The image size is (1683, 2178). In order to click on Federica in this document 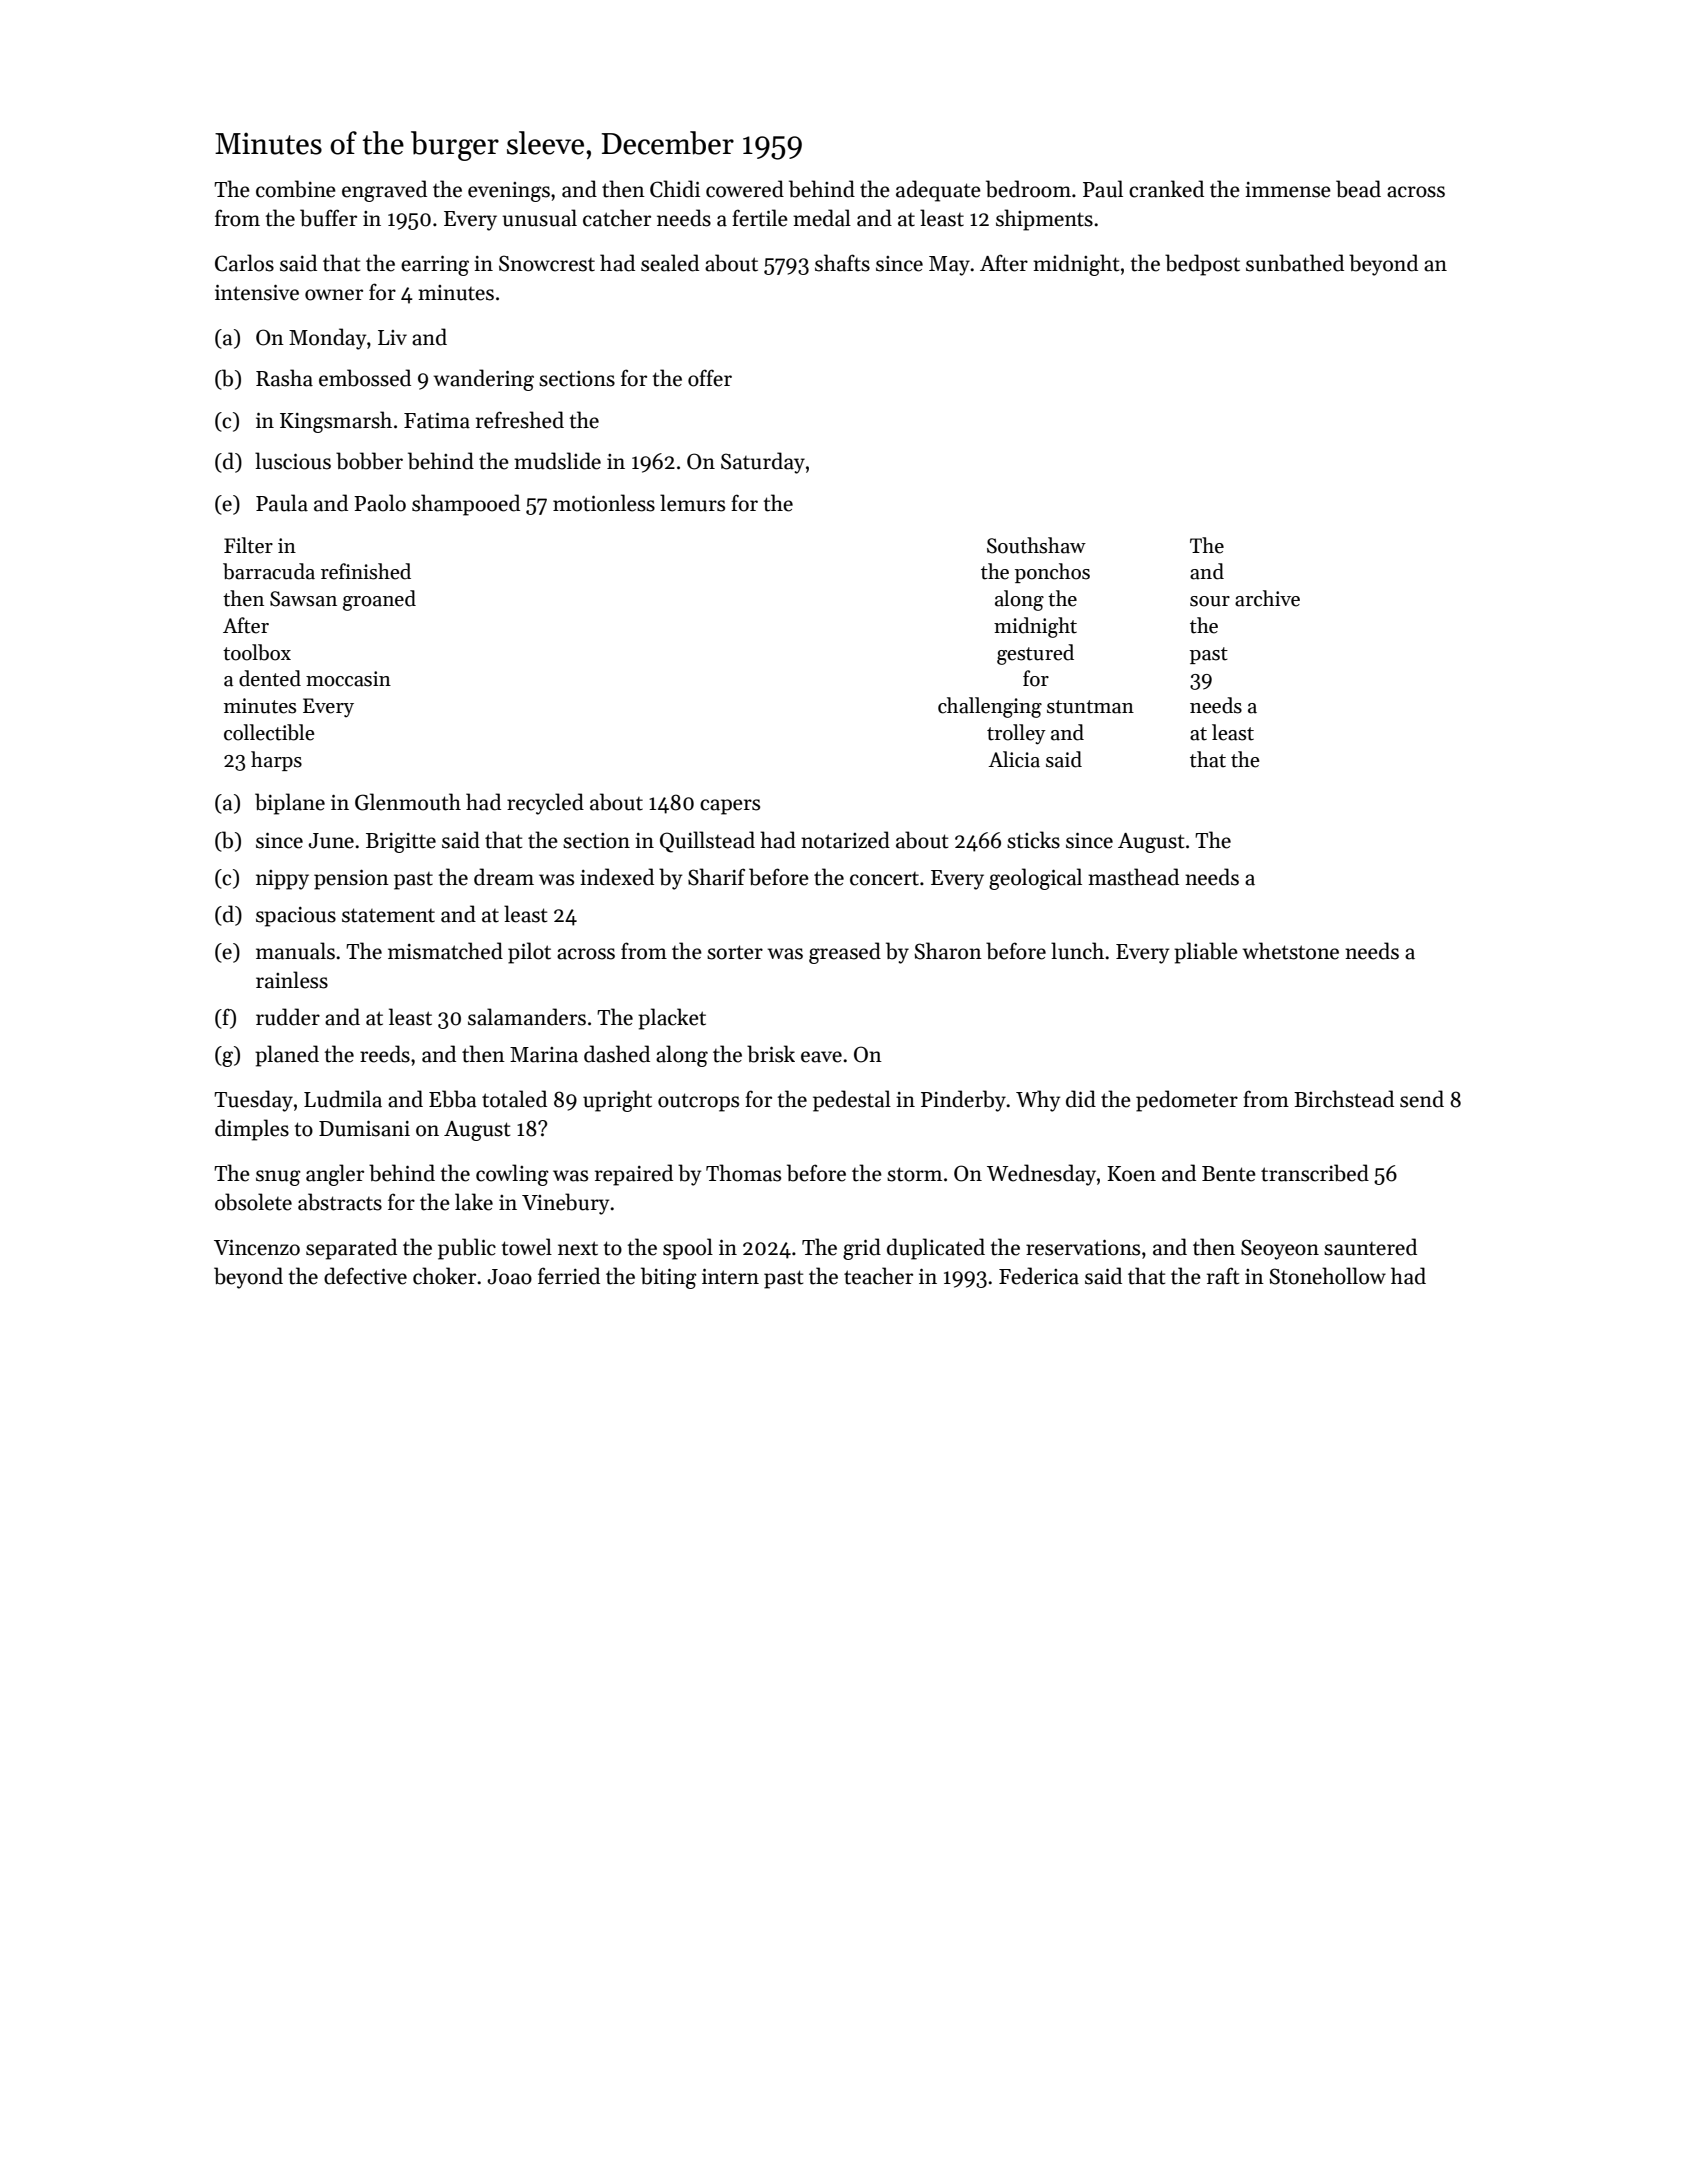, I will do `click(1039, 1276)`.
